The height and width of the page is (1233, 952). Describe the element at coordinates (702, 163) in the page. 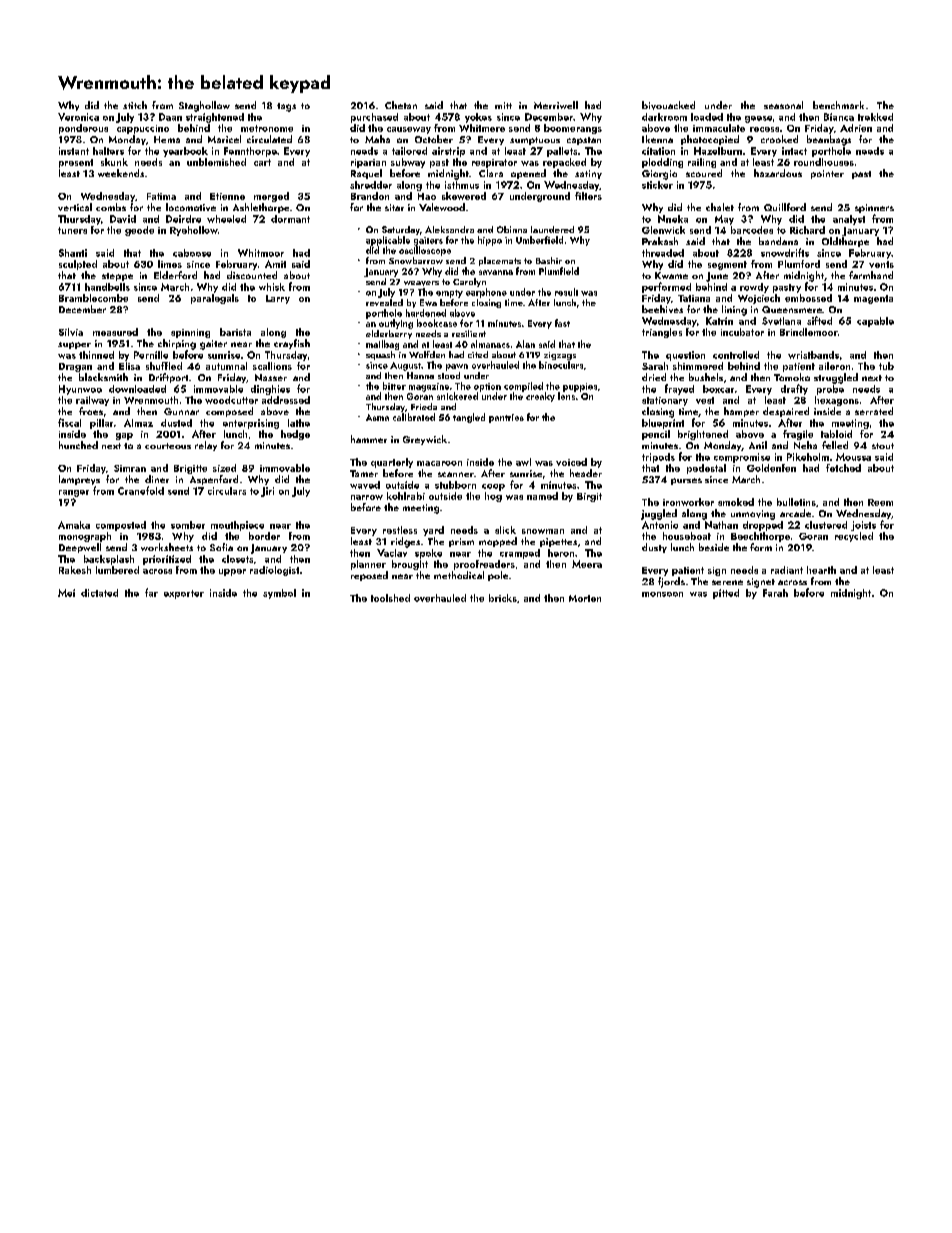

I see `railing` at that location.
